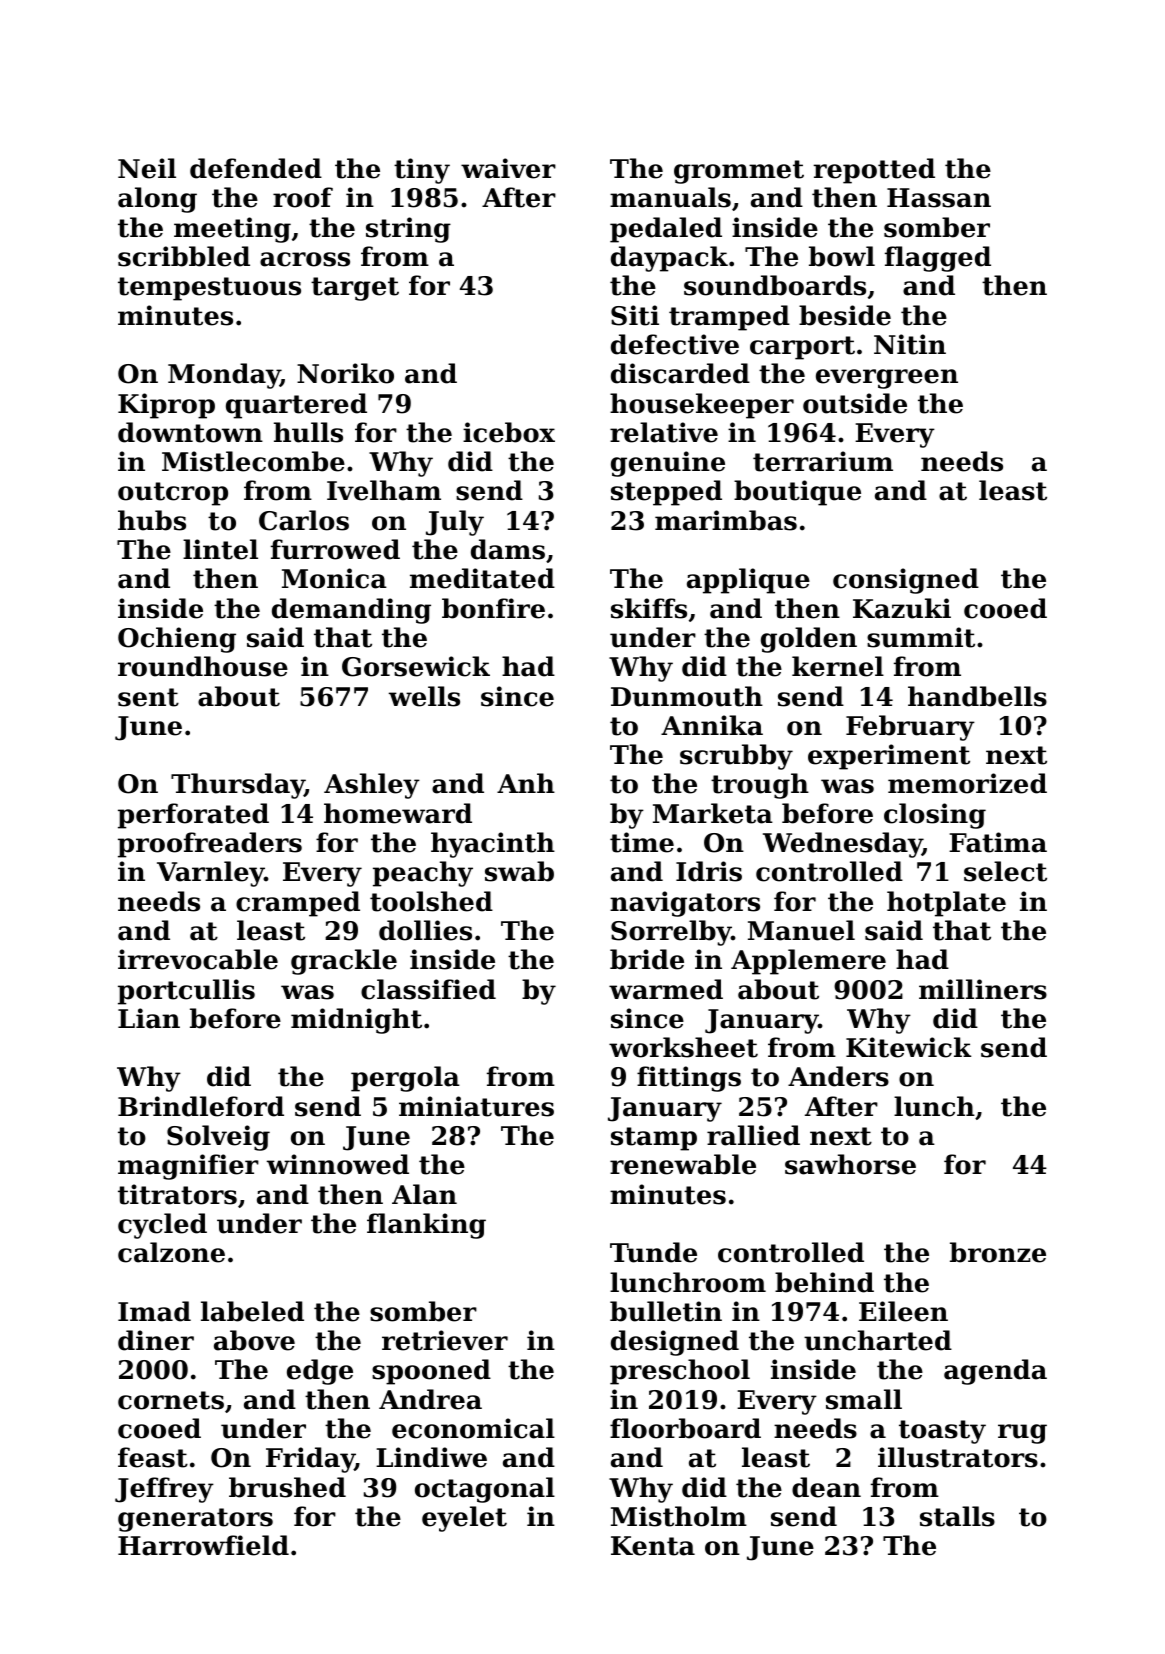 The height and width of the screenshot is (1654, 1165). Describe the element at coordinates (209, 289) in the screenshot. I see `tempestuous` at that location.
